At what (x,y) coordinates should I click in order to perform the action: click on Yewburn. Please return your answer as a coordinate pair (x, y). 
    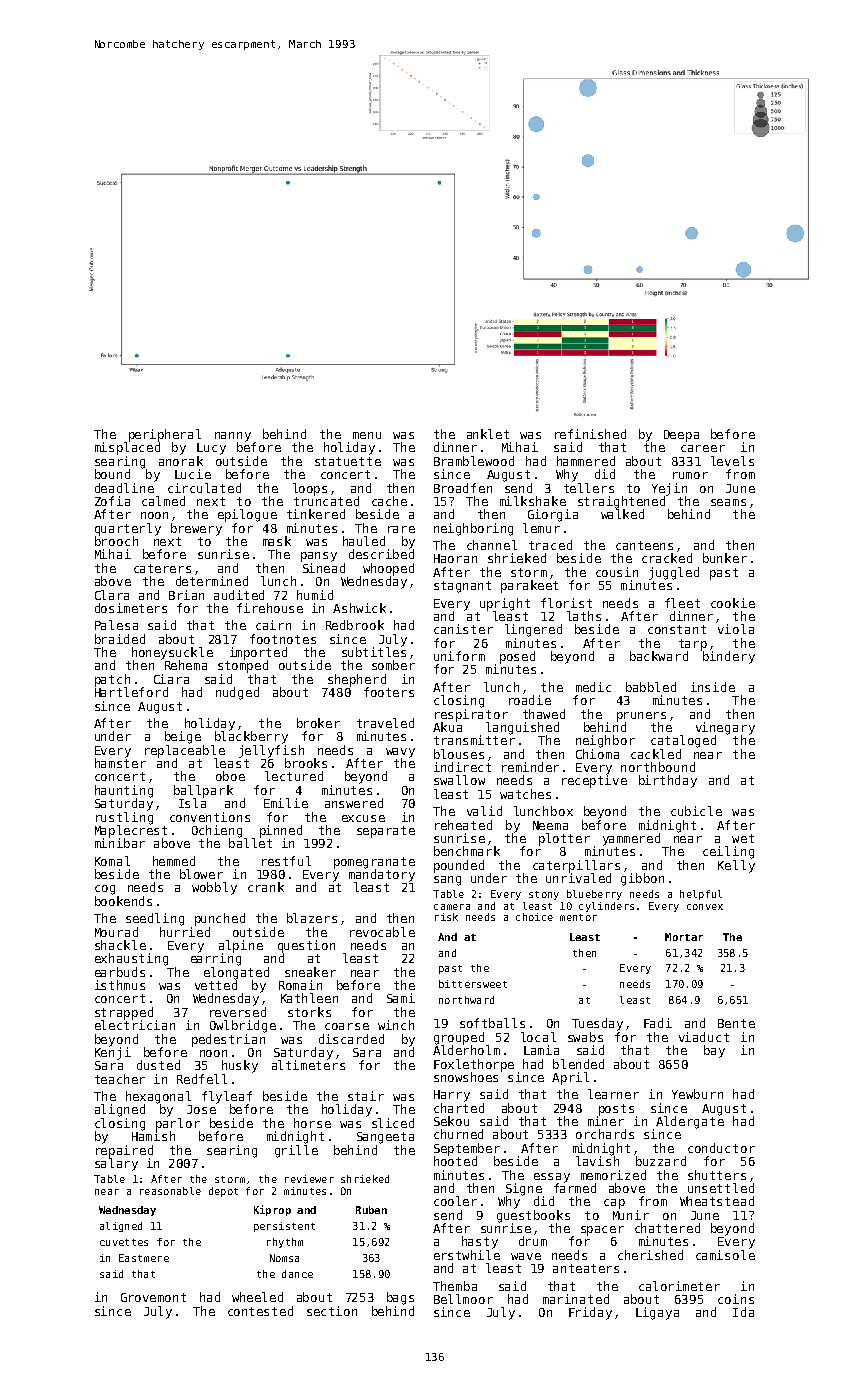
    Looking at the image, I should click on (697, 1094).
